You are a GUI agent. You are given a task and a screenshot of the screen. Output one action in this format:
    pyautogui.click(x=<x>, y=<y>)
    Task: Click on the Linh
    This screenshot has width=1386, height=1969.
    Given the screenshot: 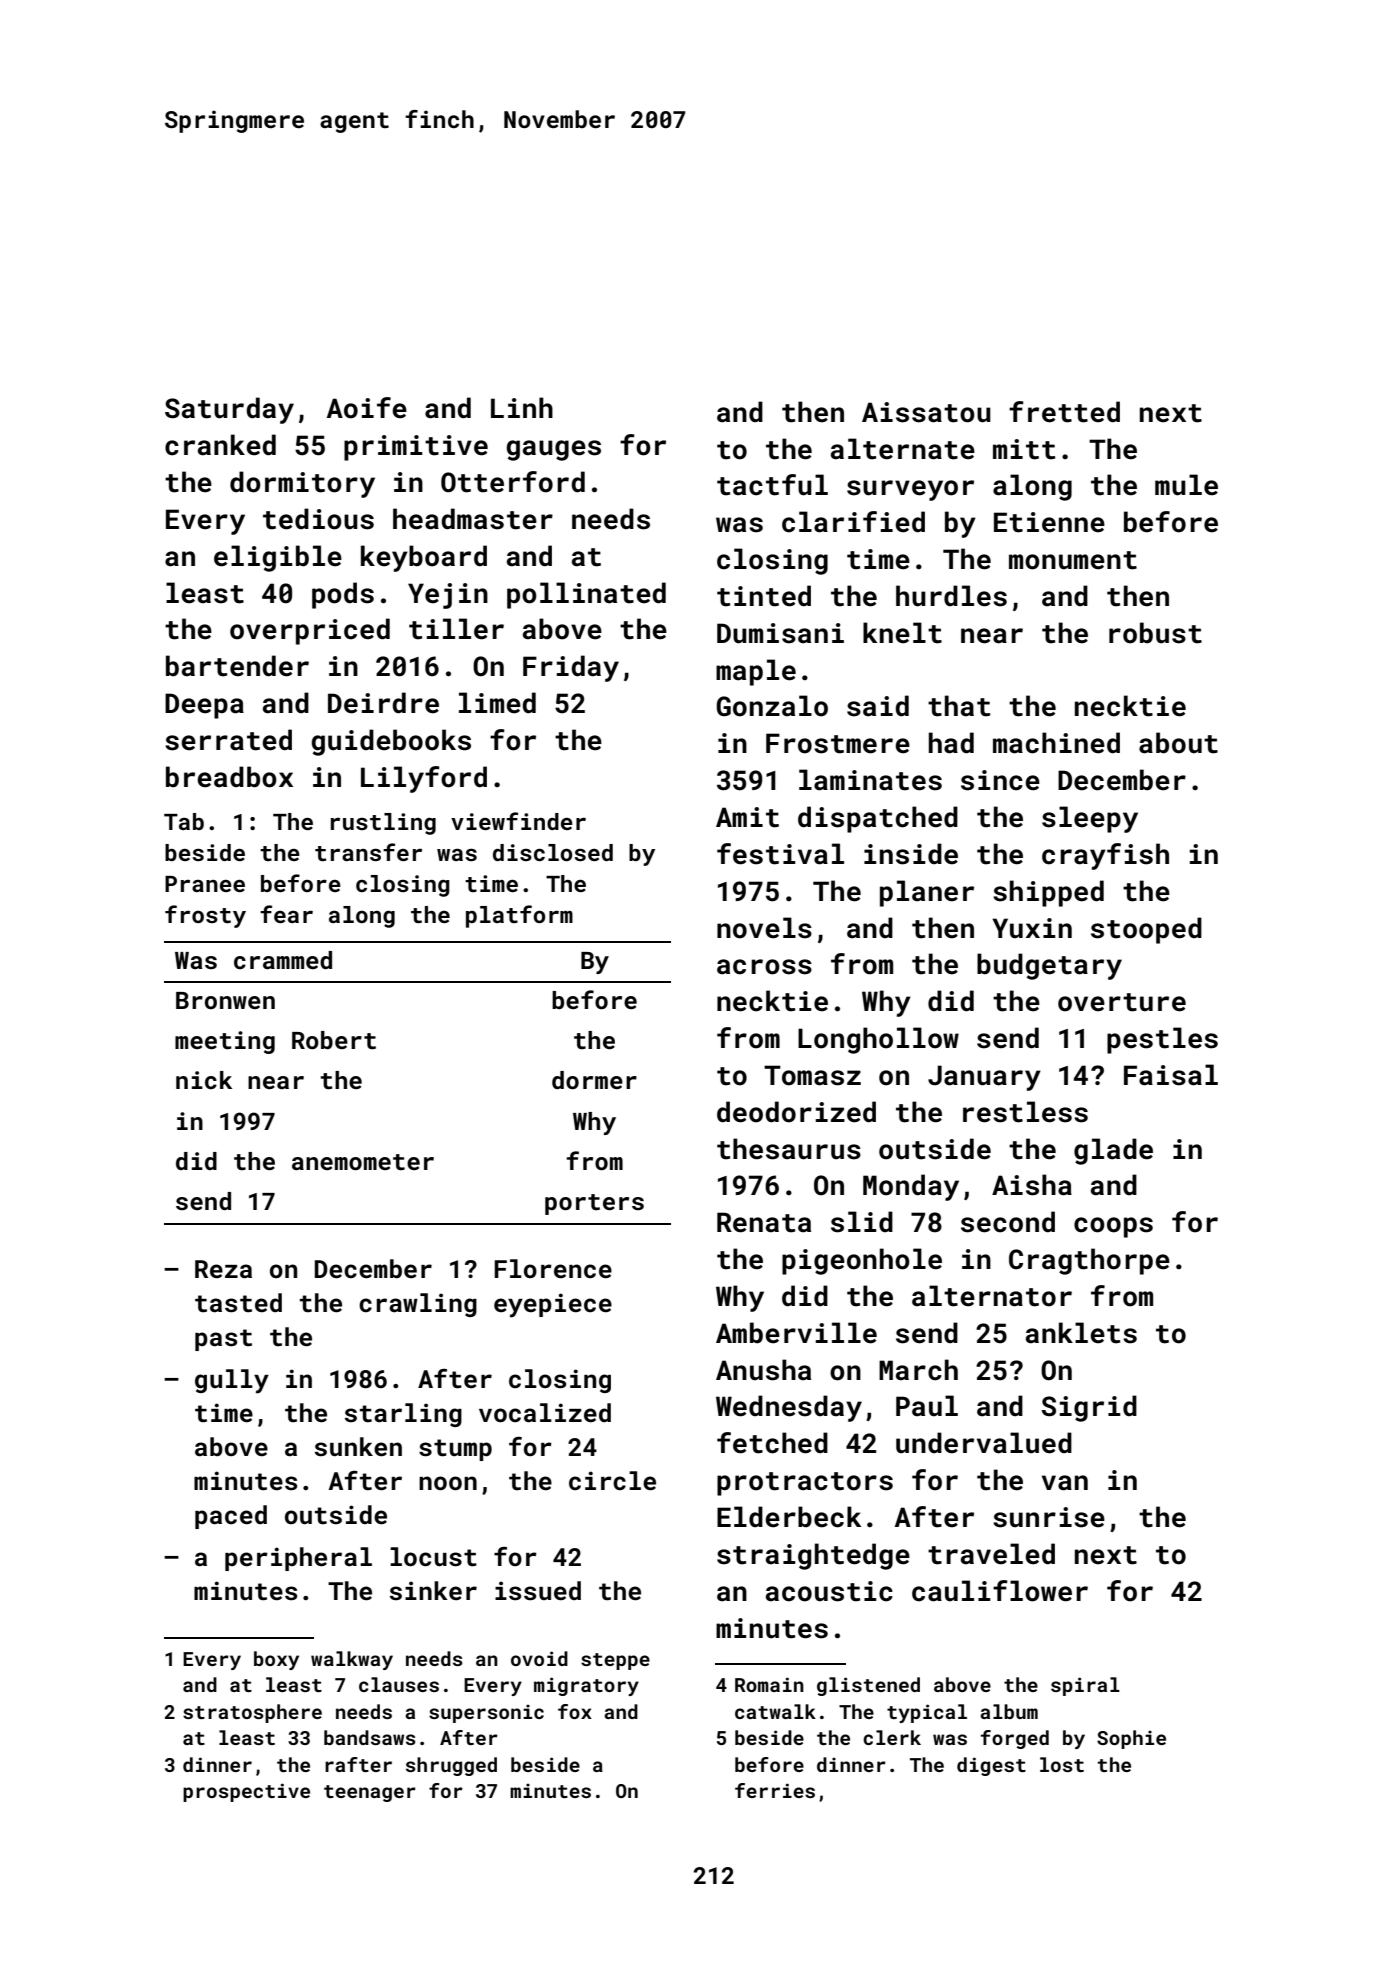 What is the action you would take?
    pyautogui.click(x=522, y=407)
